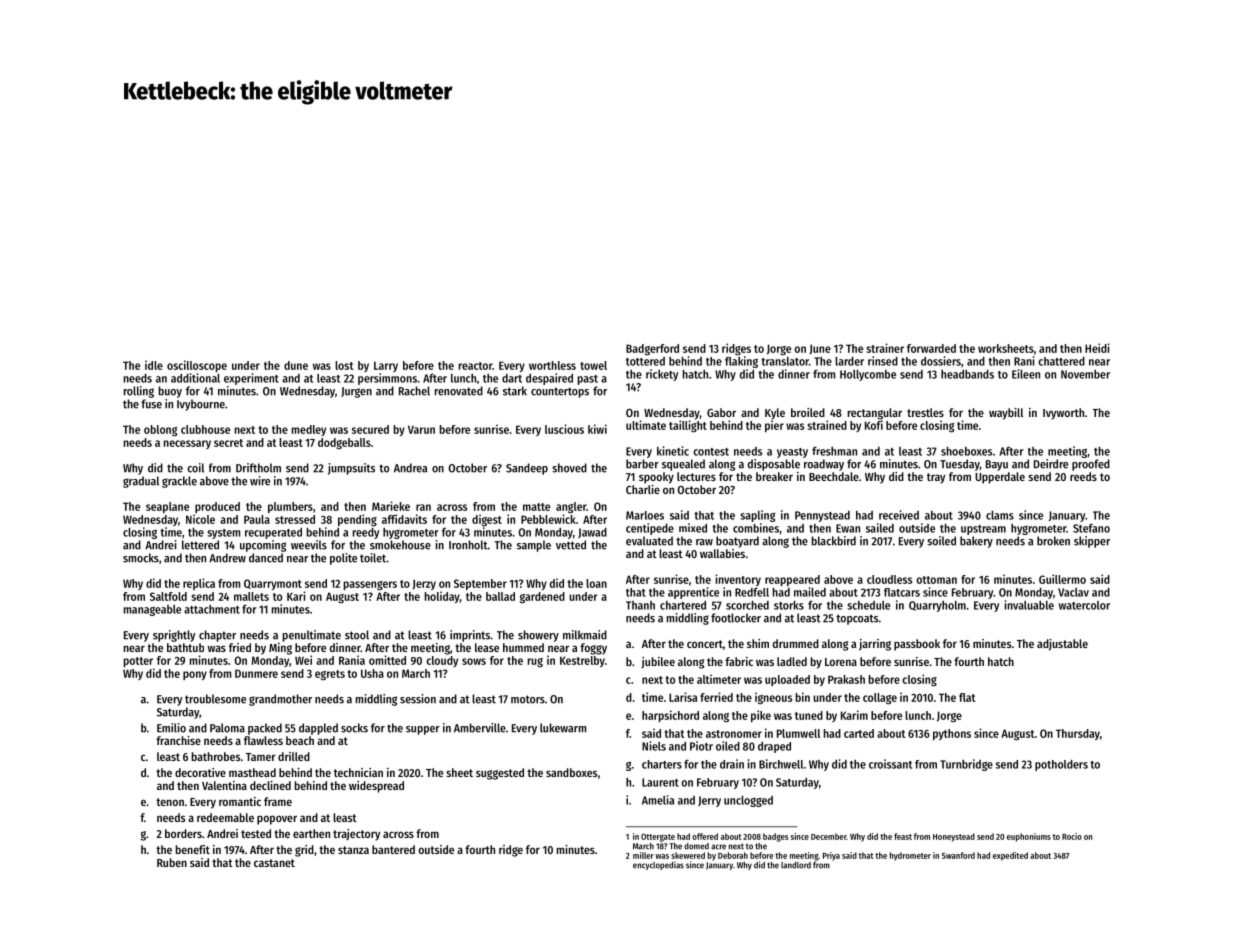 This document has height=952, width=1233. I want to click on Badgerford, so click(652, 349).
